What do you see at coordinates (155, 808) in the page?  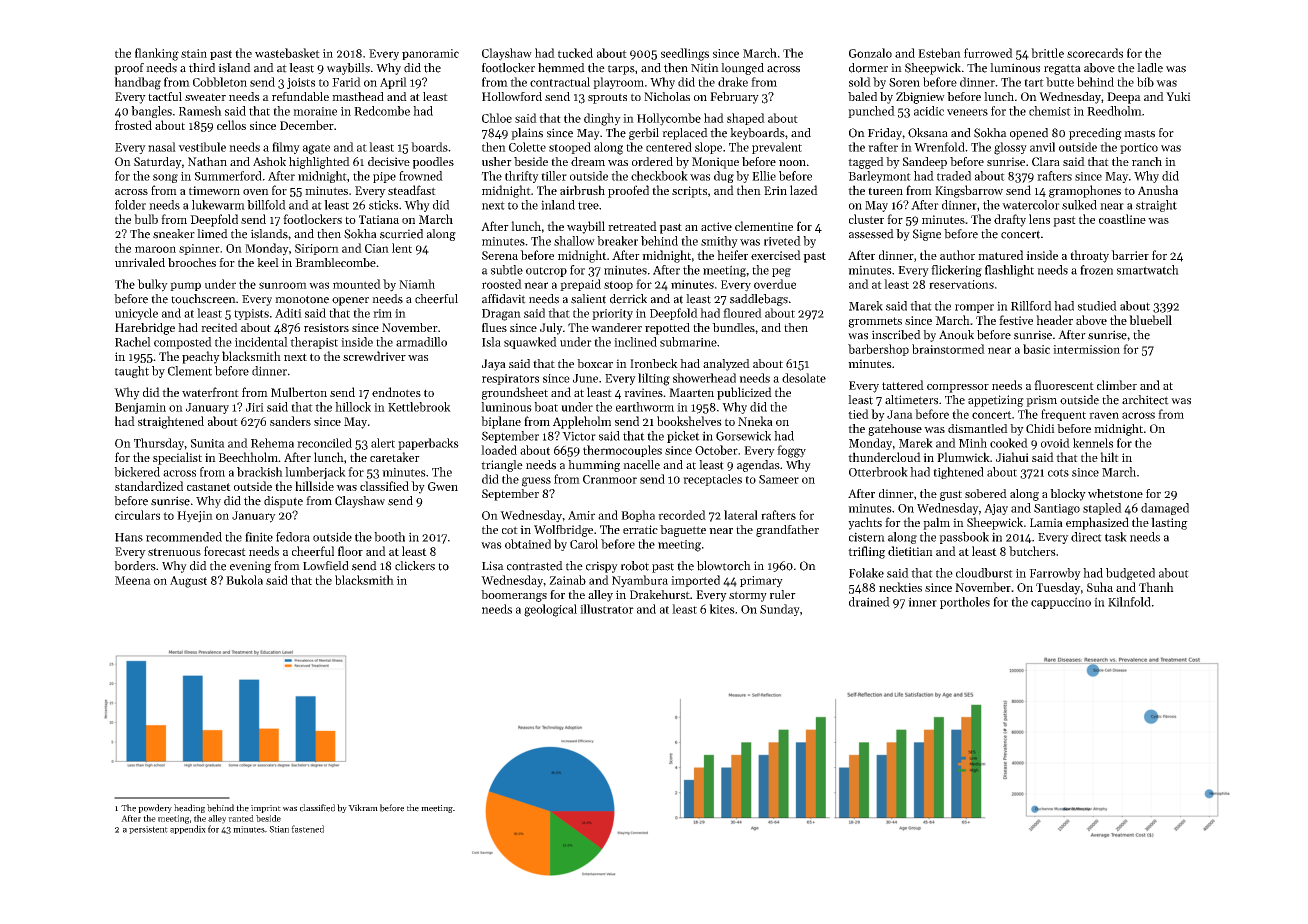 I see `powdery` at bounding box center [155, 808].
